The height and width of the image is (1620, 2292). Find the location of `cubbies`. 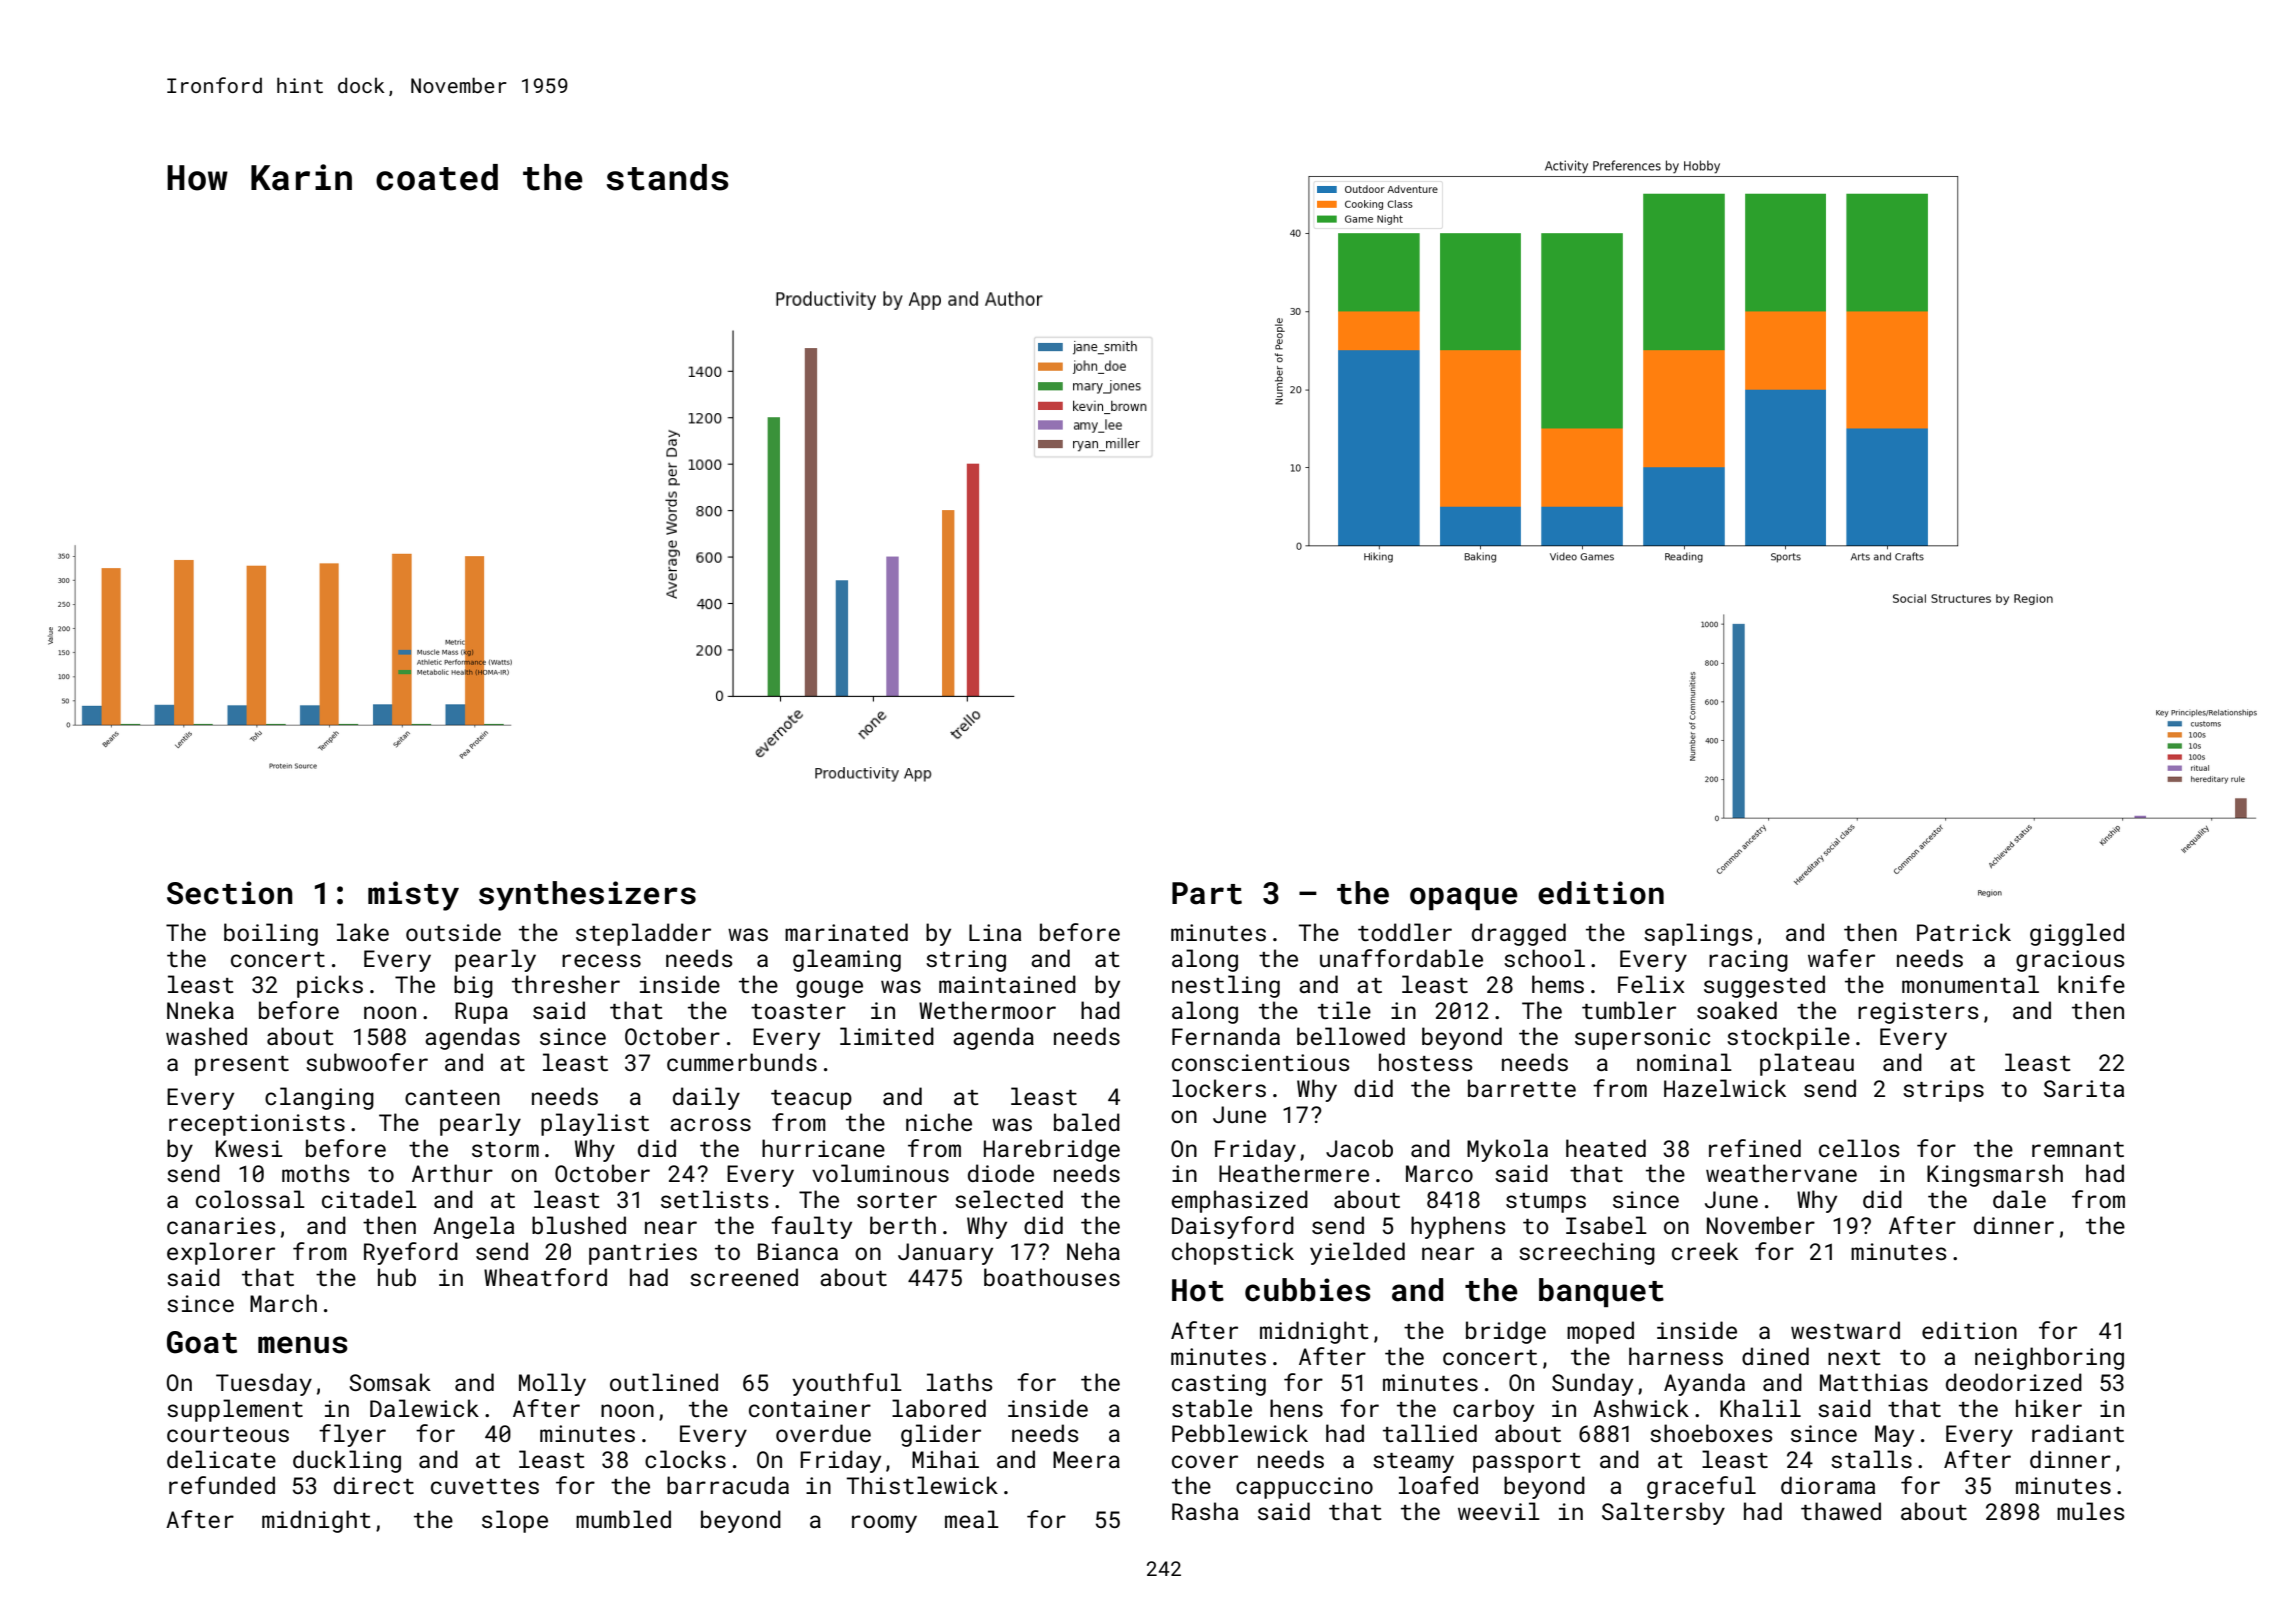

cubbies is located at coordinates (1308, 1290).
